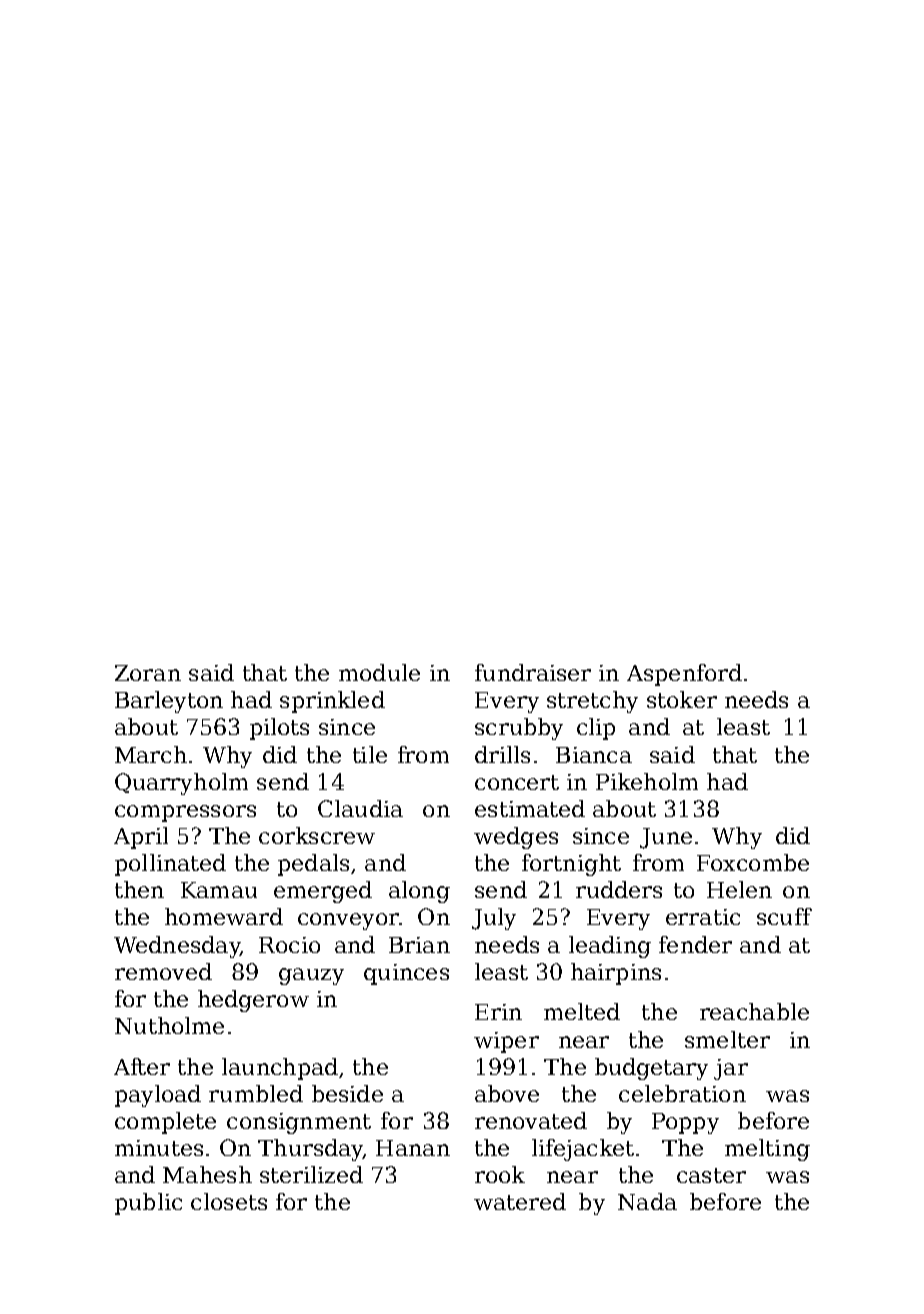 The width and height of the image is (924, 1314). I want to click on wedges, so click(516, 838).
